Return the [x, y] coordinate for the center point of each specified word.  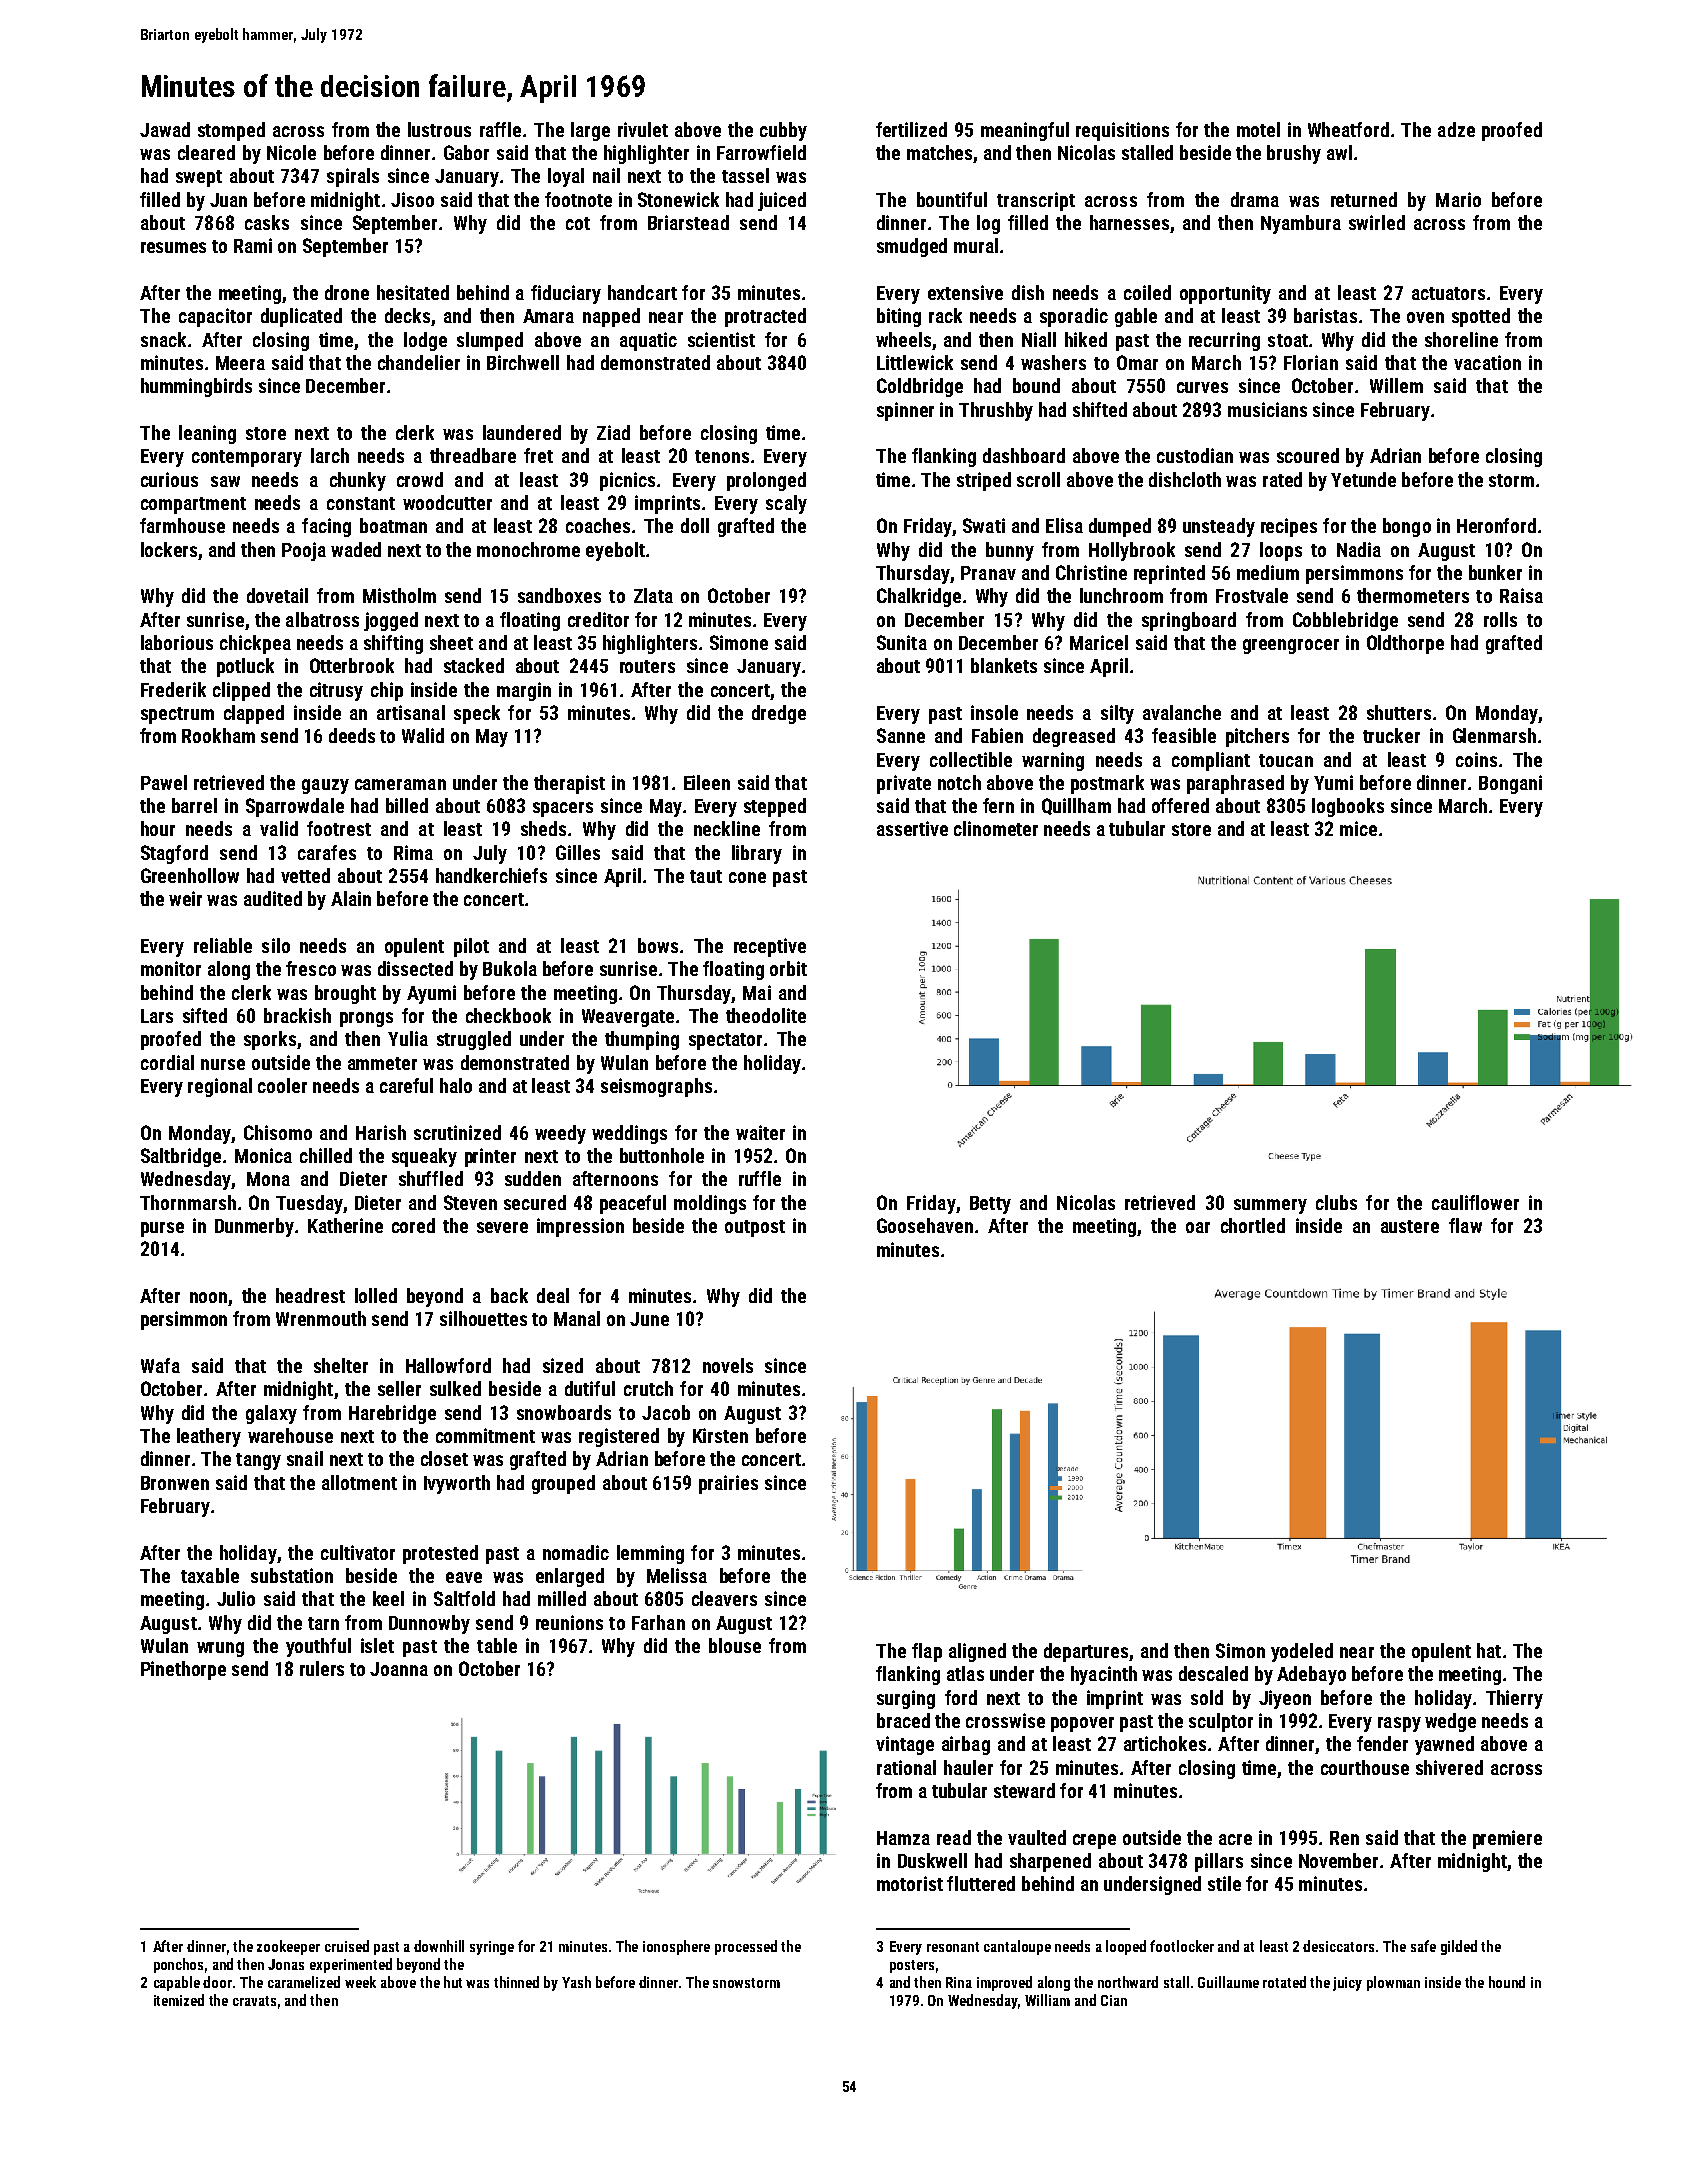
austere [1410, 1226]
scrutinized [457, 1132]
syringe [492, 1948]
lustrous [439, 129]
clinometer [996, 828]
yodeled [1302, 1652]
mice [1358, 828]
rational [906, 1767]
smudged [912, 247]
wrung [220, 1649]
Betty [990, 1205]
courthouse [1365, 1767]
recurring [1224, 341]
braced [903, 1720]
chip [387, 691]
